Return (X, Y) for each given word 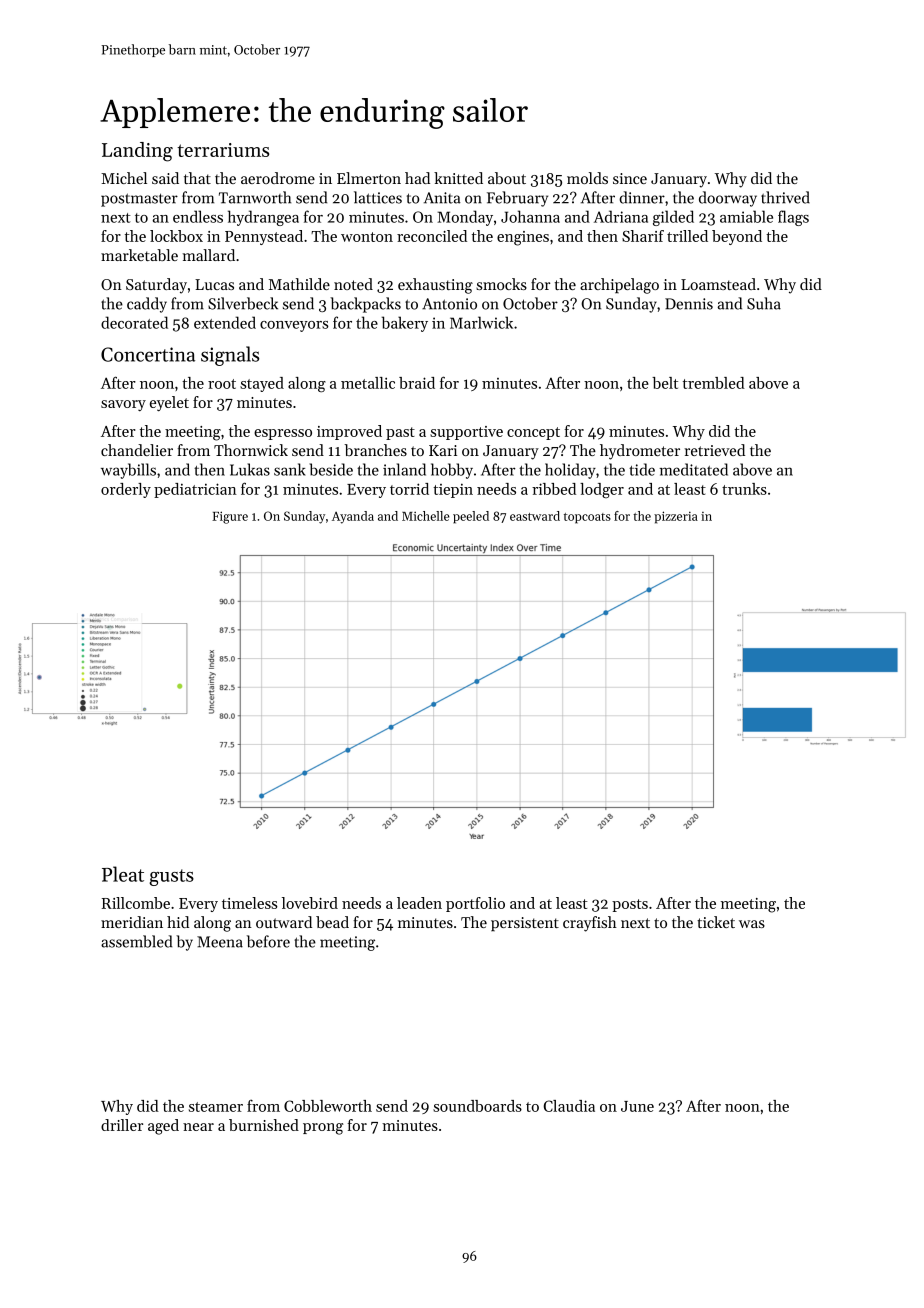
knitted (458, 178)
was (752, 924)
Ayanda (353, 517)
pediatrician (195, 490)
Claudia (569, 1106)
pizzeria (676, 517)
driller (122, 1125)
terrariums (223, 150)
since (630, 178)
